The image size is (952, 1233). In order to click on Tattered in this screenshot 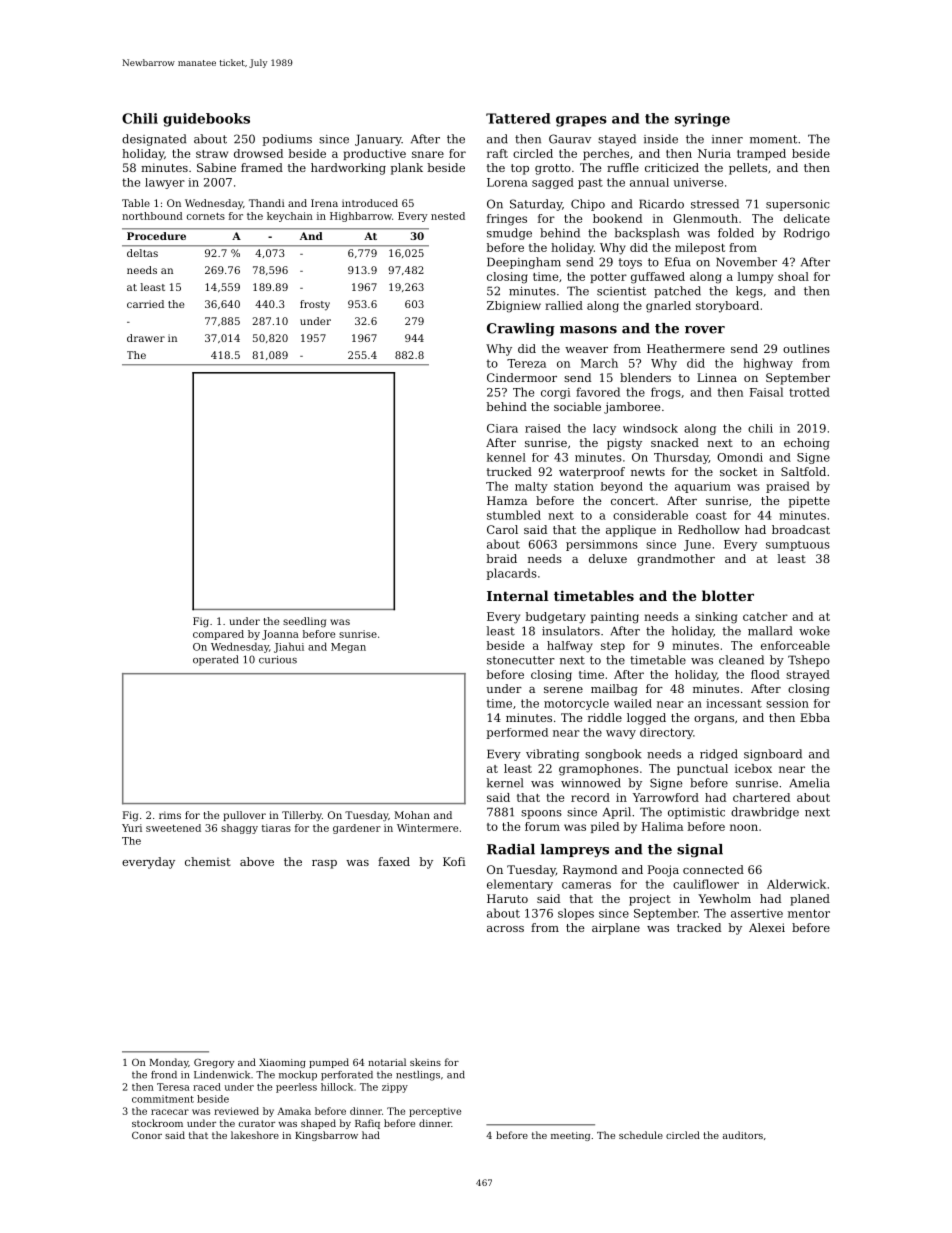, I will do `click(518, 118)`.
